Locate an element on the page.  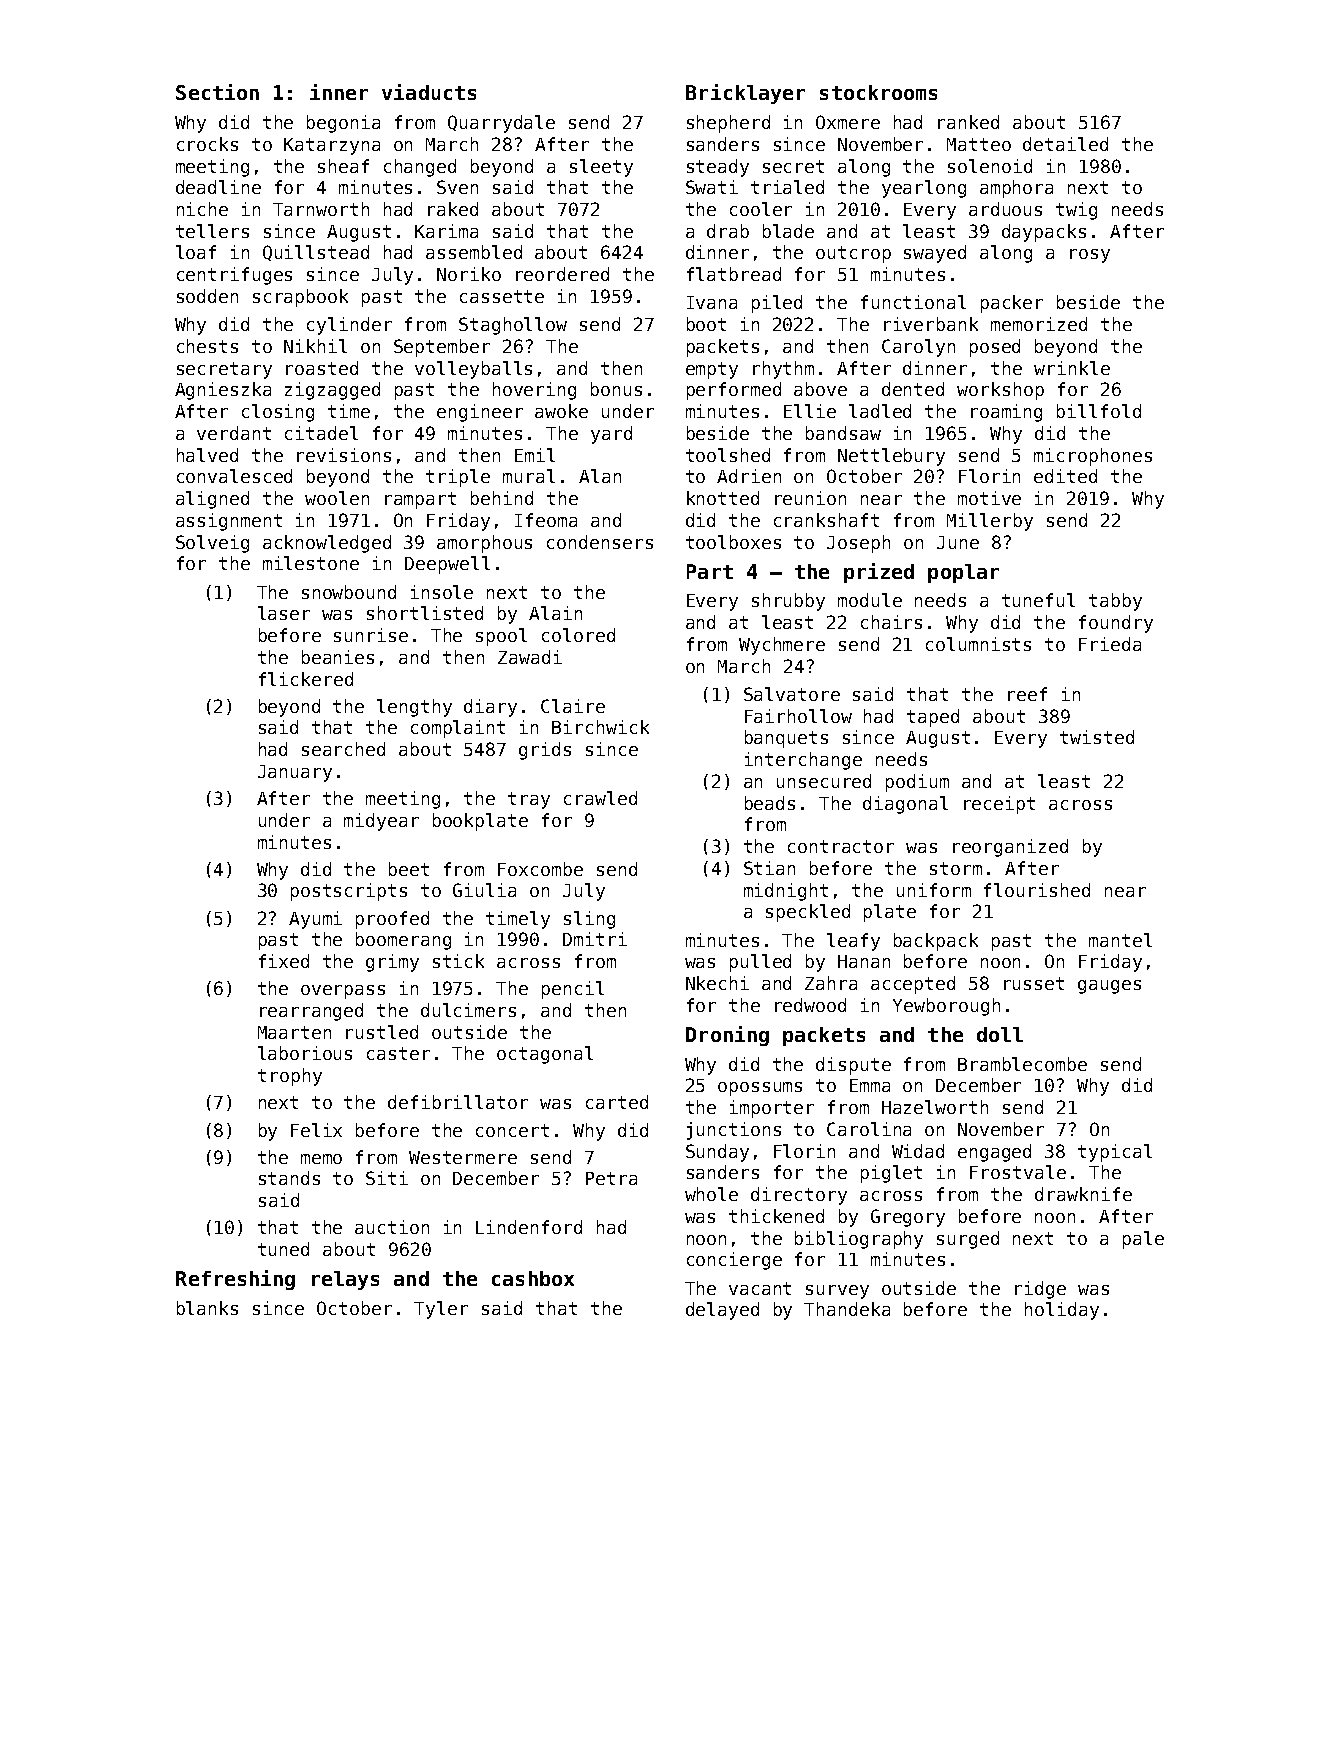
January is located at coordinates (295, 773).
